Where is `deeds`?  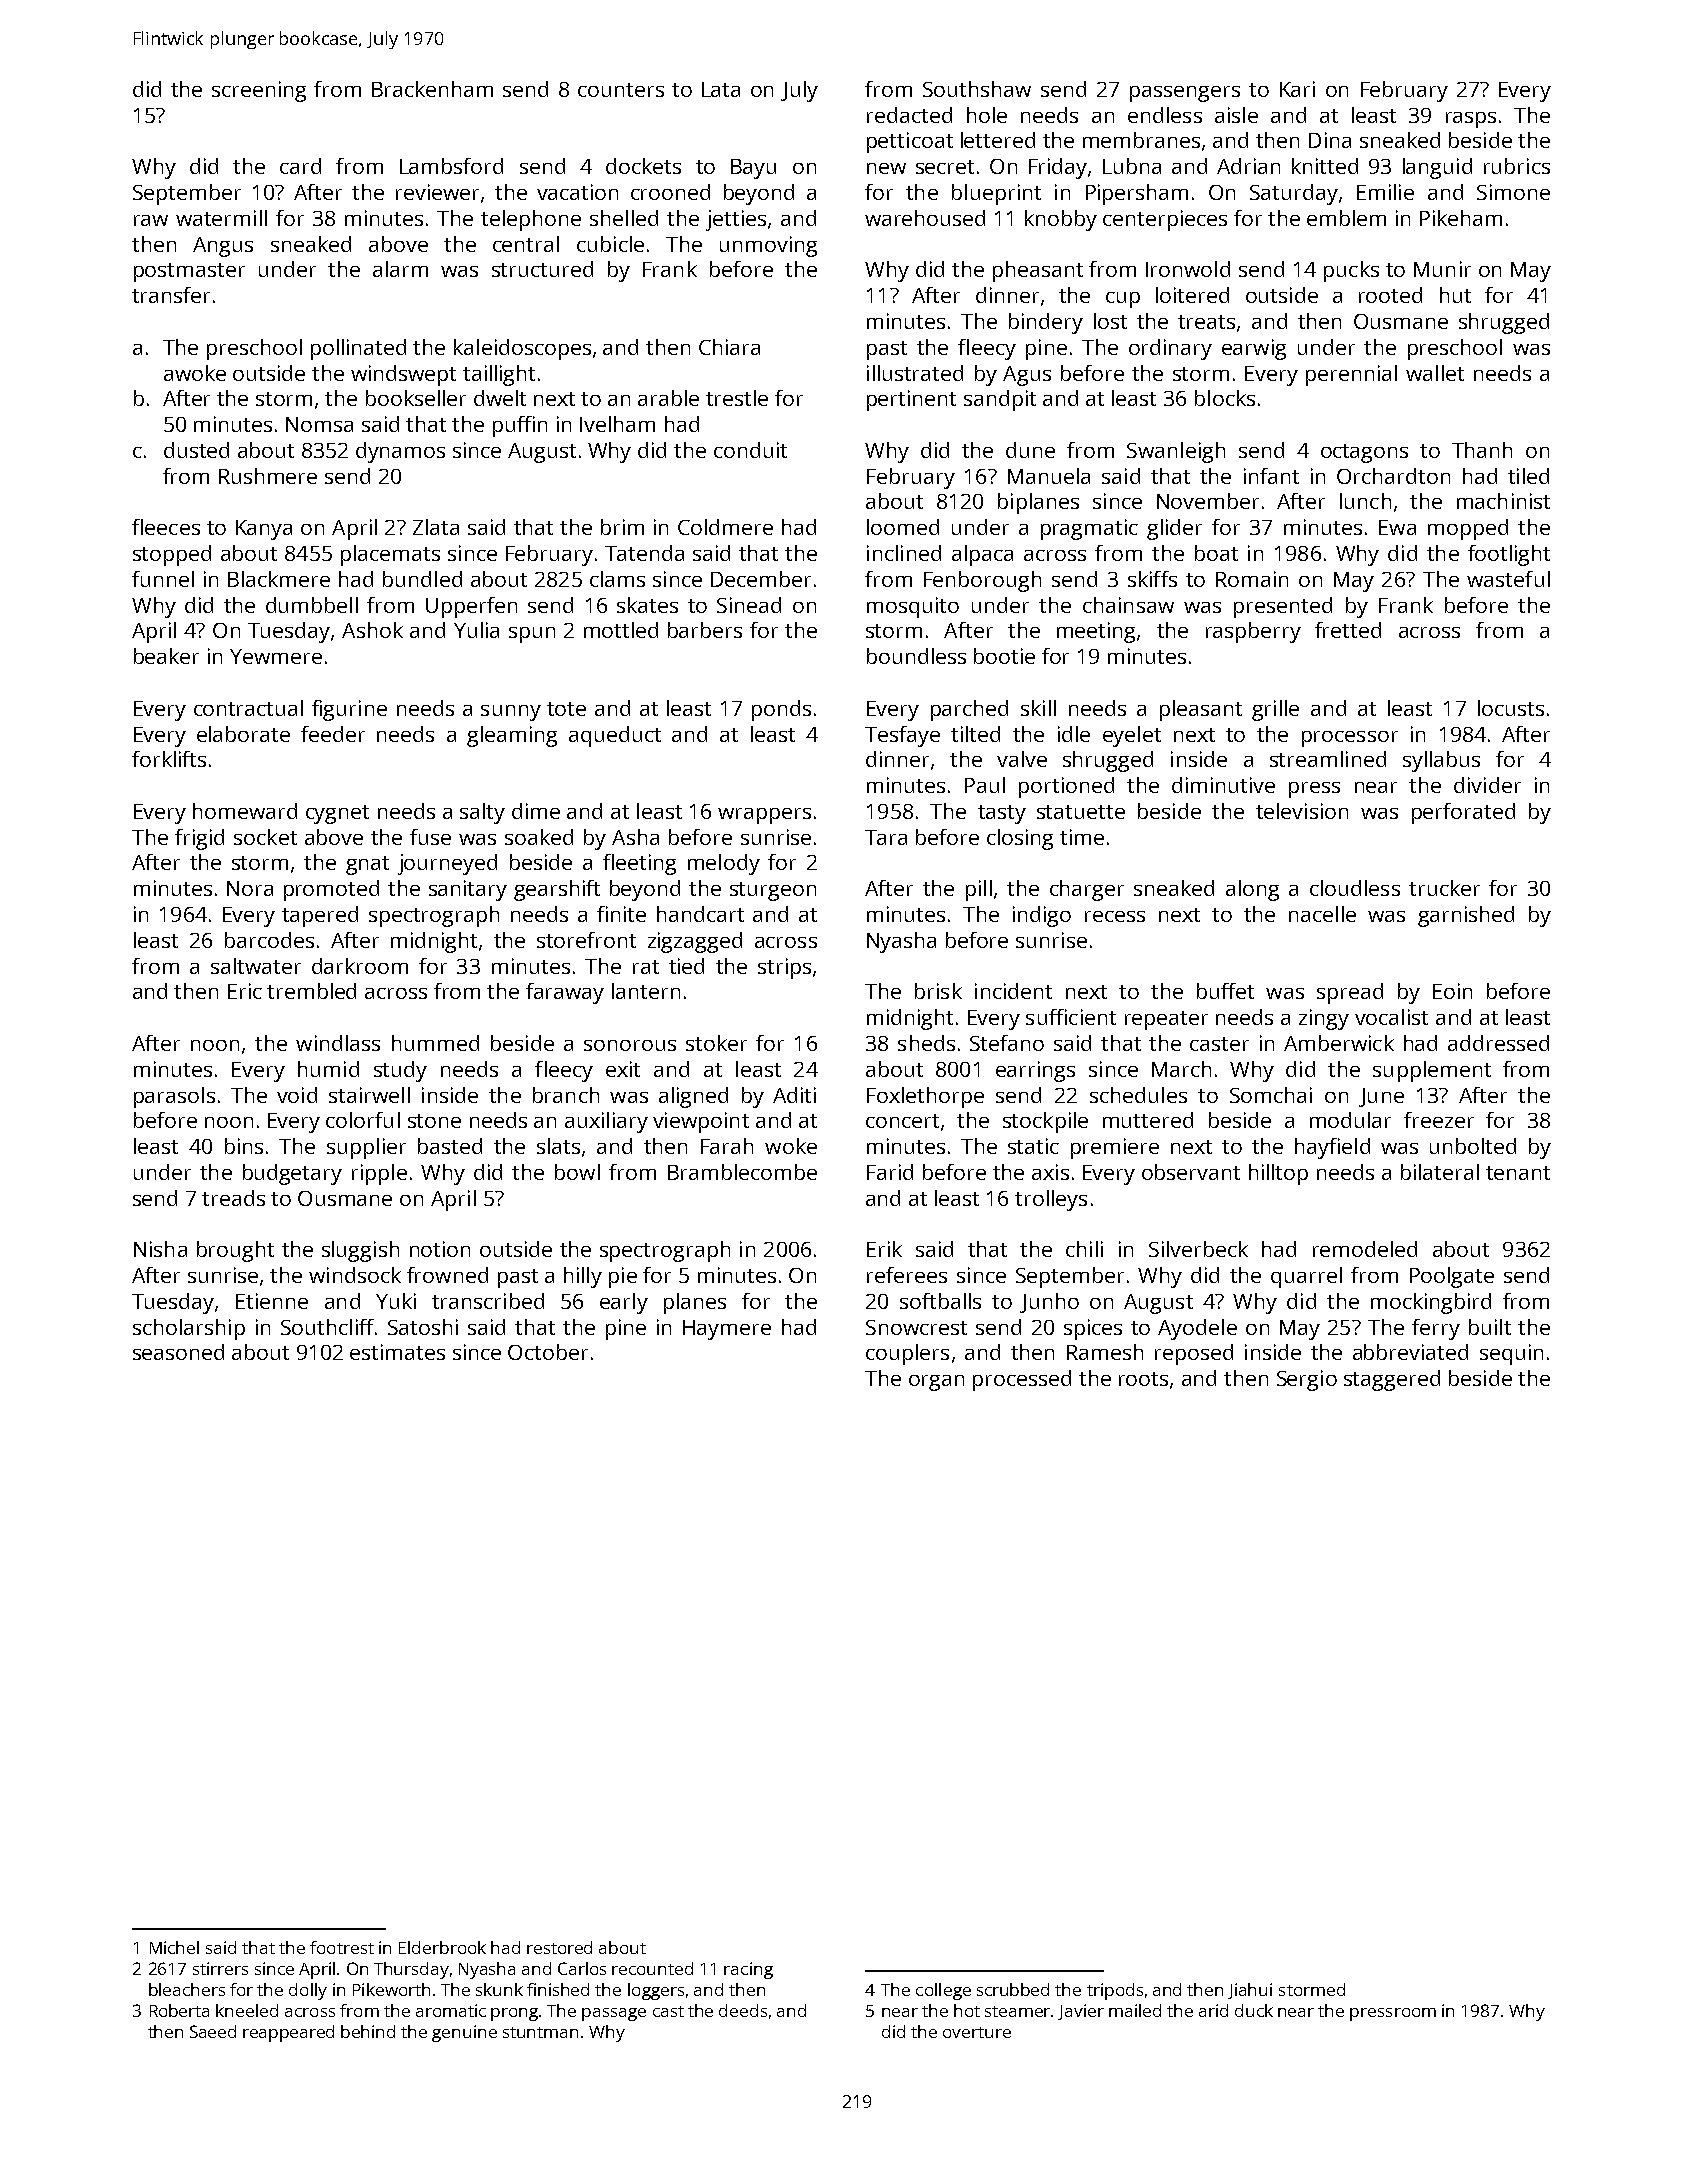
deeds is located at coordinates (743, 2010).
